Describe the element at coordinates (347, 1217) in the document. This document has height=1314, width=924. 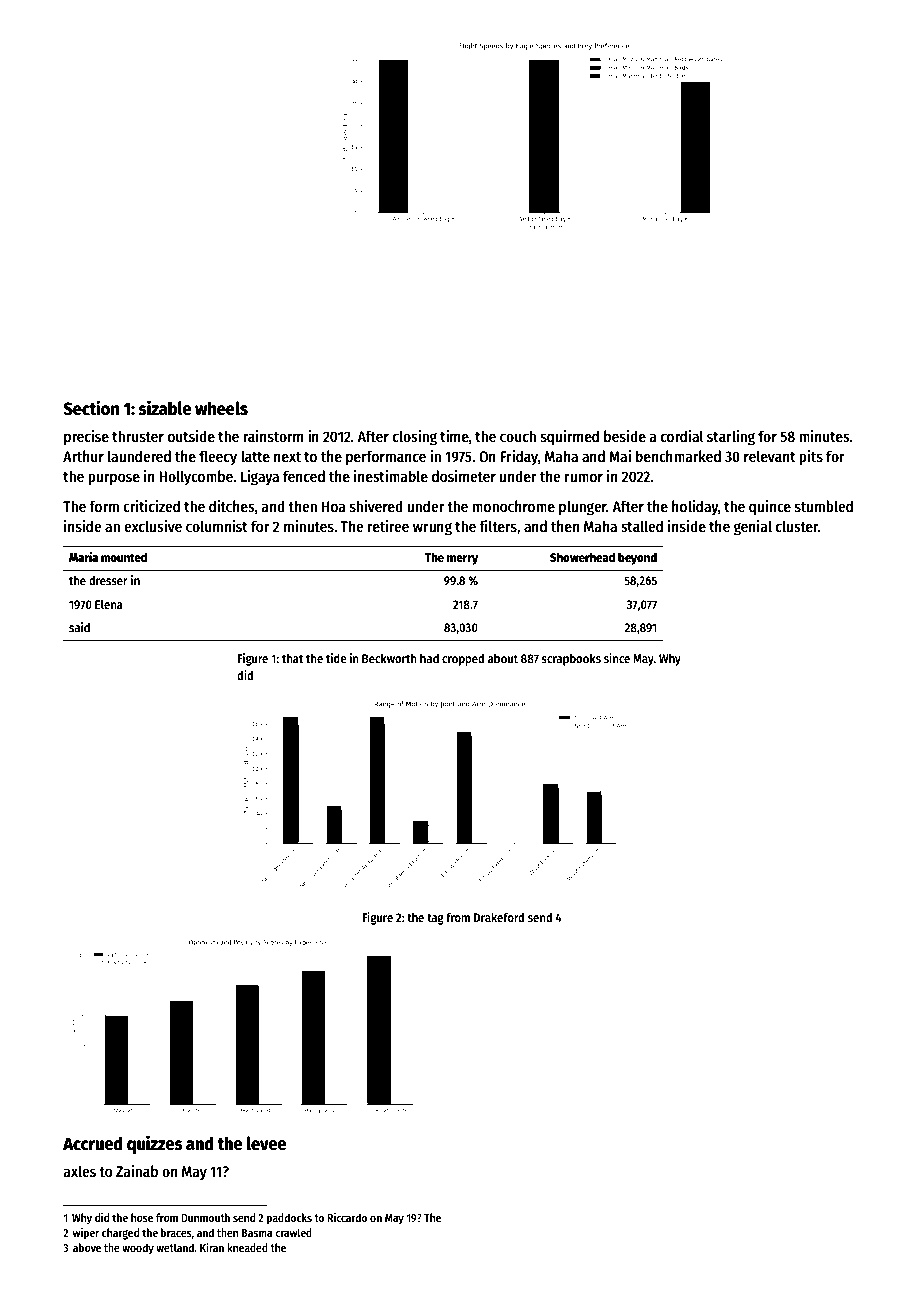
I see `Riccardo` at that location.
